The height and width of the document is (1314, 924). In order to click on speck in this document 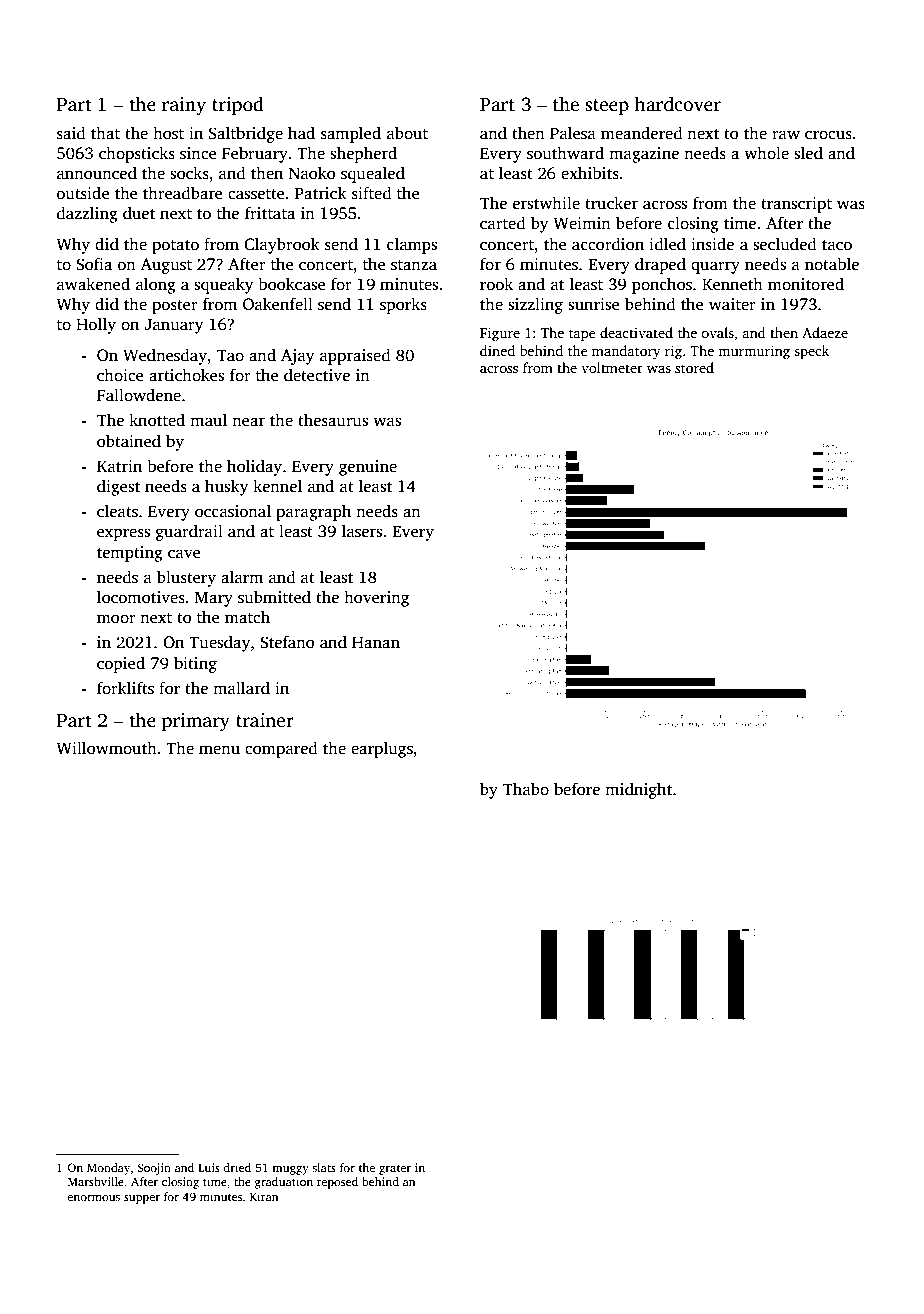, I will do `click(811, 352)`.
